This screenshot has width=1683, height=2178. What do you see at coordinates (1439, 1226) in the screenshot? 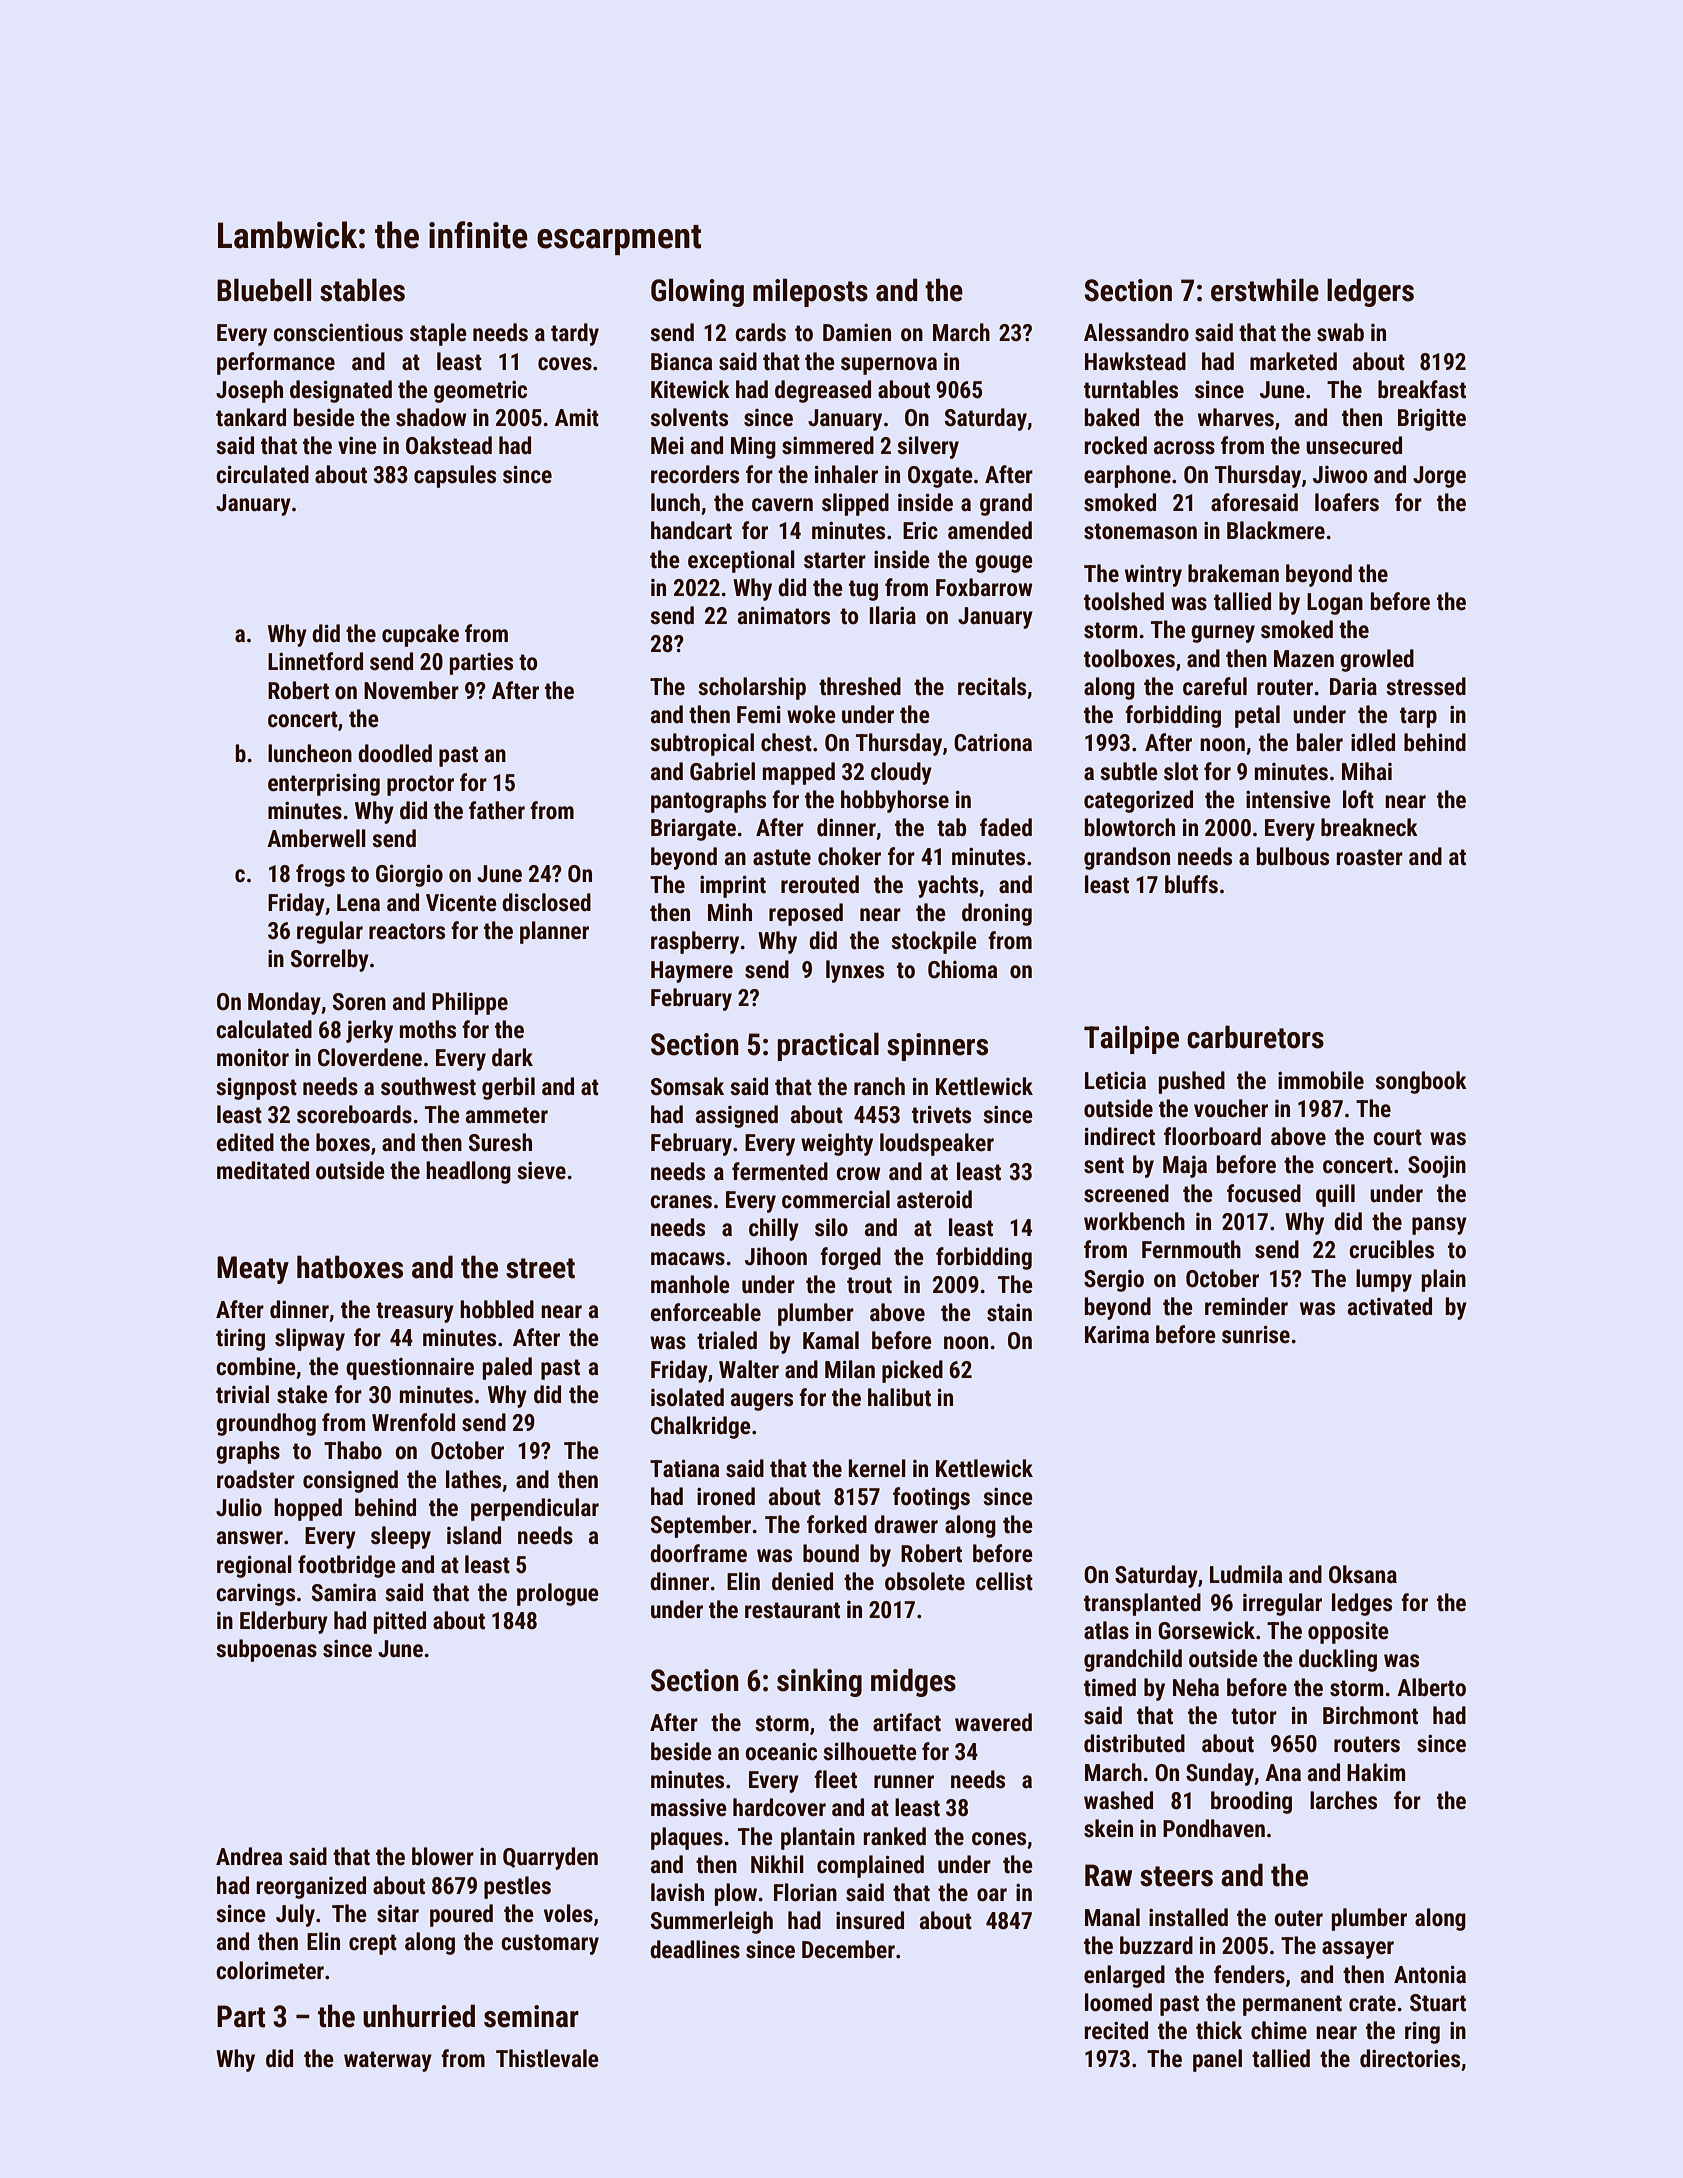
I see `pansy` at bounding box center [1439, 1226].
